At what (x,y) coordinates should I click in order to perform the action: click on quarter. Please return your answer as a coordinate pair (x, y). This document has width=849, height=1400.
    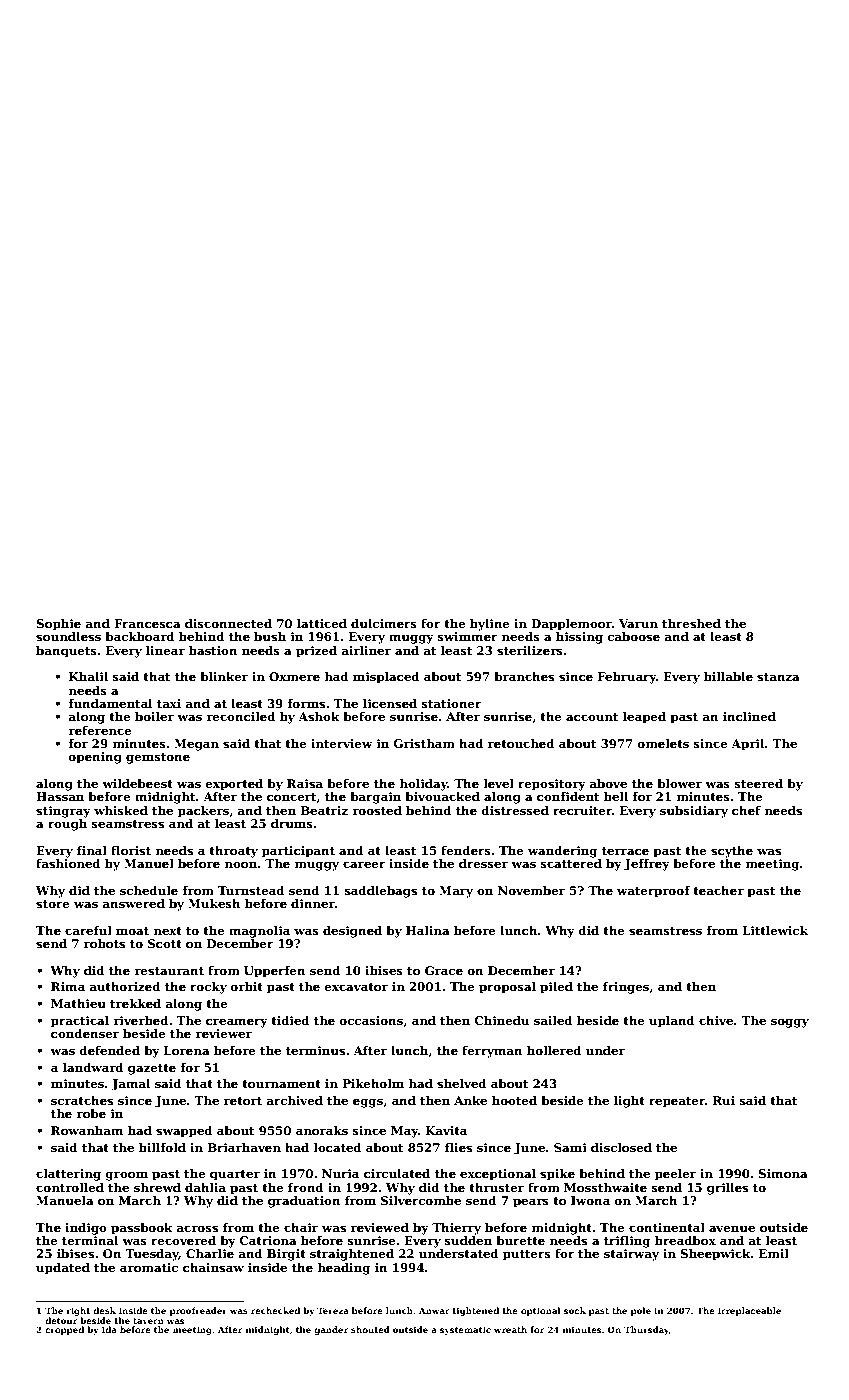
    Looking at the image, I should click on (235, 1175).
